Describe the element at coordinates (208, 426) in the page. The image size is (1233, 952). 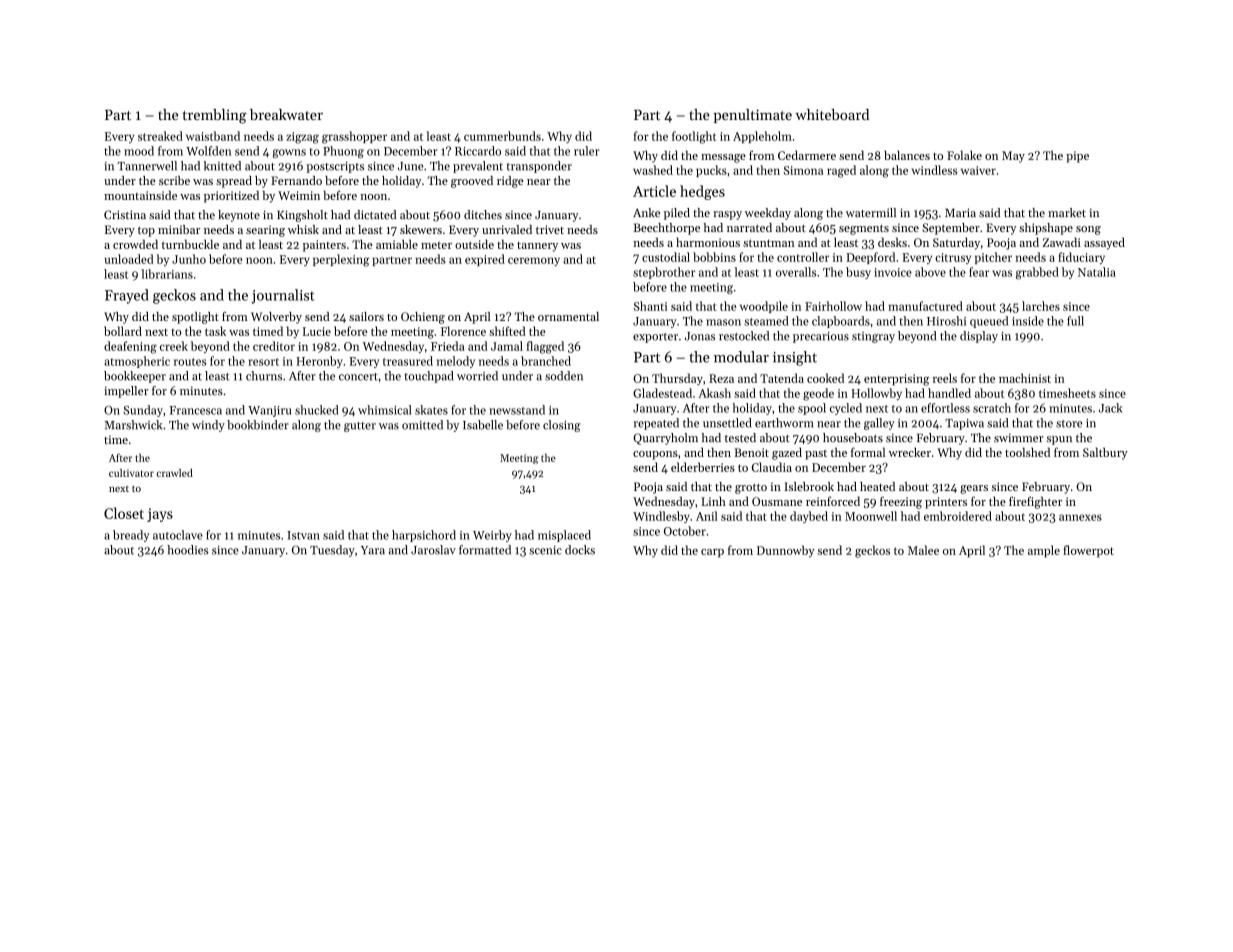
I see `windy` at that location.
